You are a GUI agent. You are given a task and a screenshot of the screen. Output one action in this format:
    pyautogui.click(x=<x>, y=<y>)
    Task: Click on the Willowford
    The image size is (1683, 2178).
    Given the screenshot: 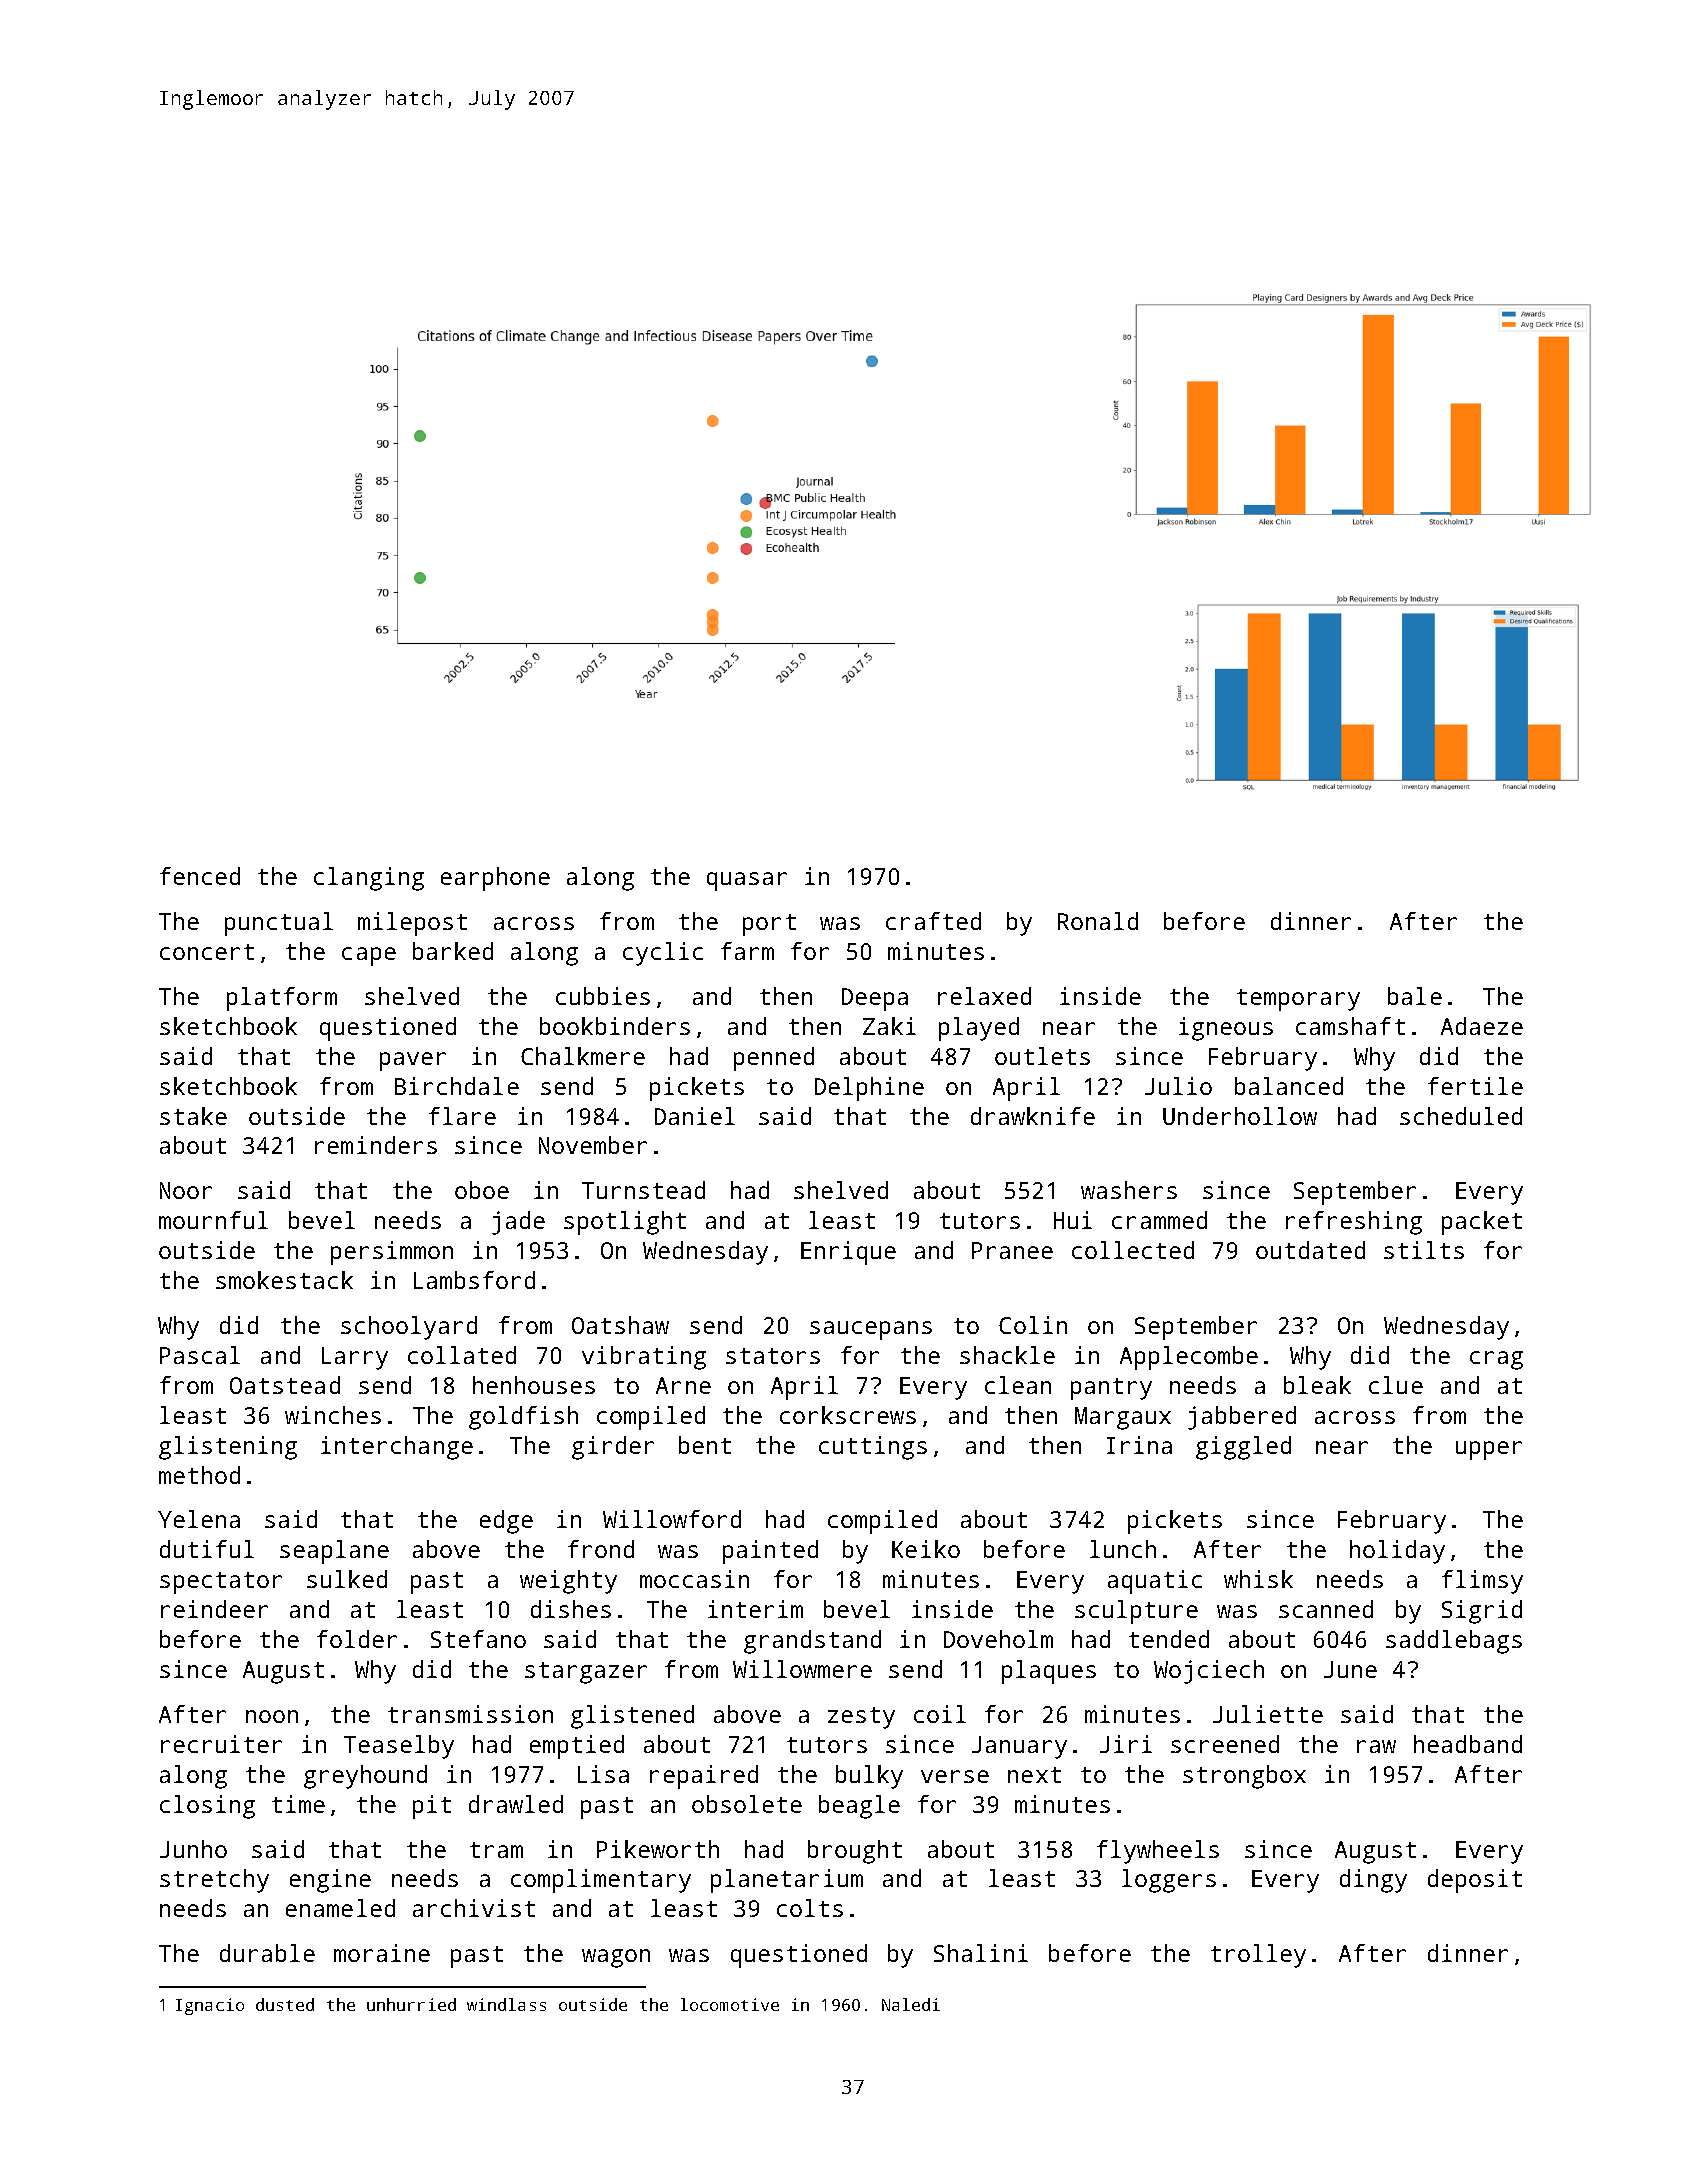 What is the action you would take?
    pyautogui.click(x=672, y=1519)
